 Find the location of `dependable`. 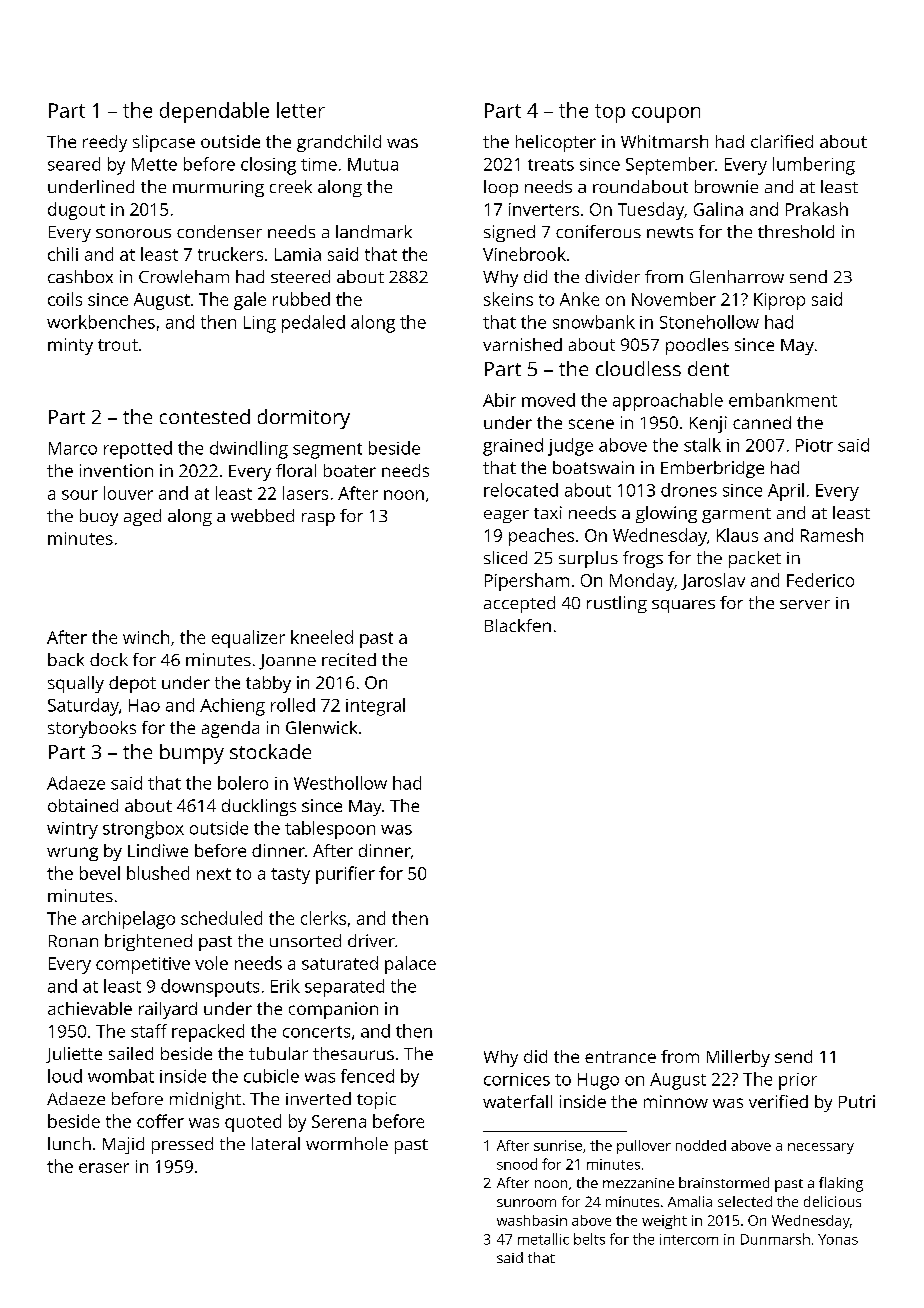

dependable is located at coordinates (214, 112).
